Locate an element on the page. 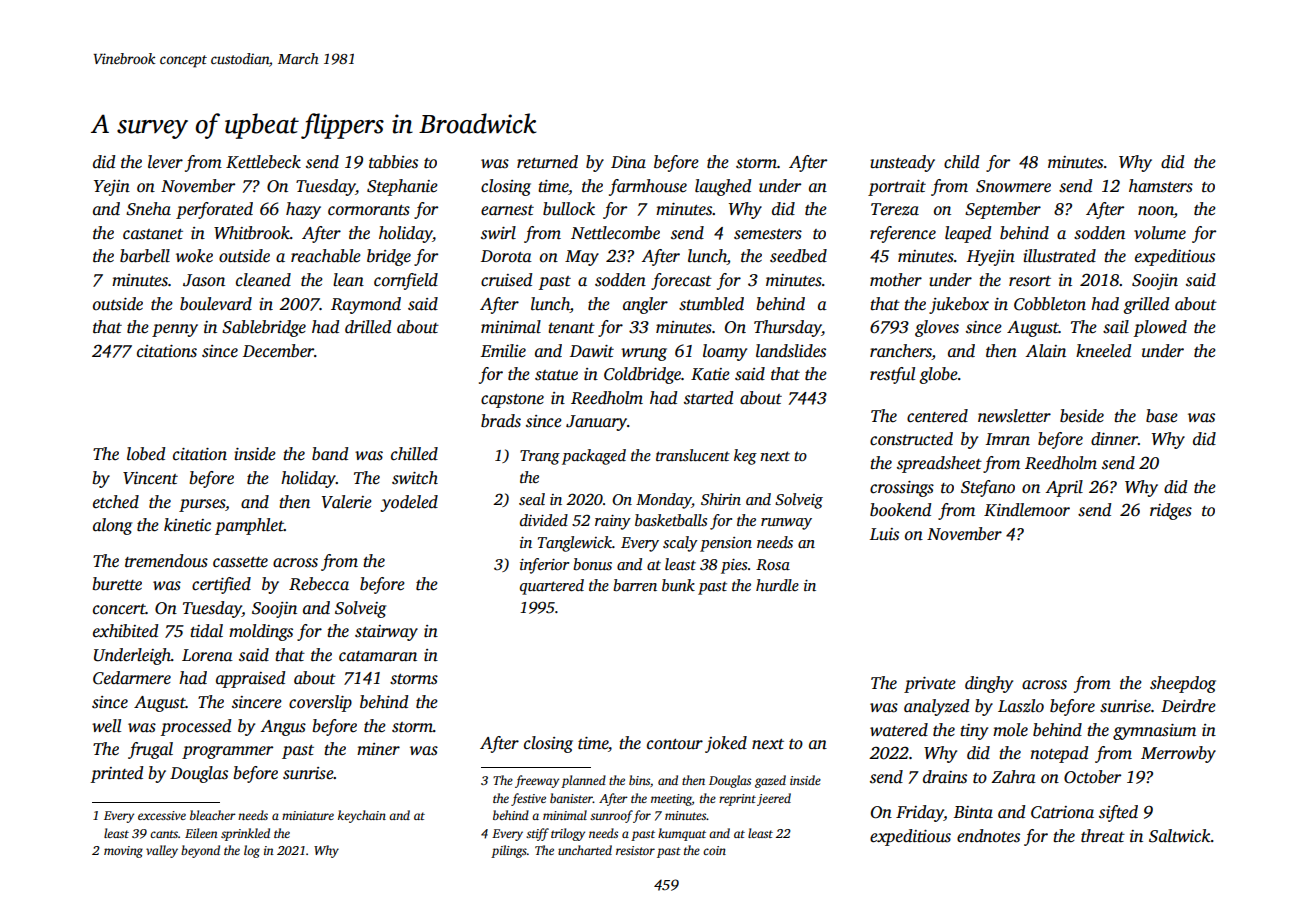  contour is located at coordinates (675, 744).
